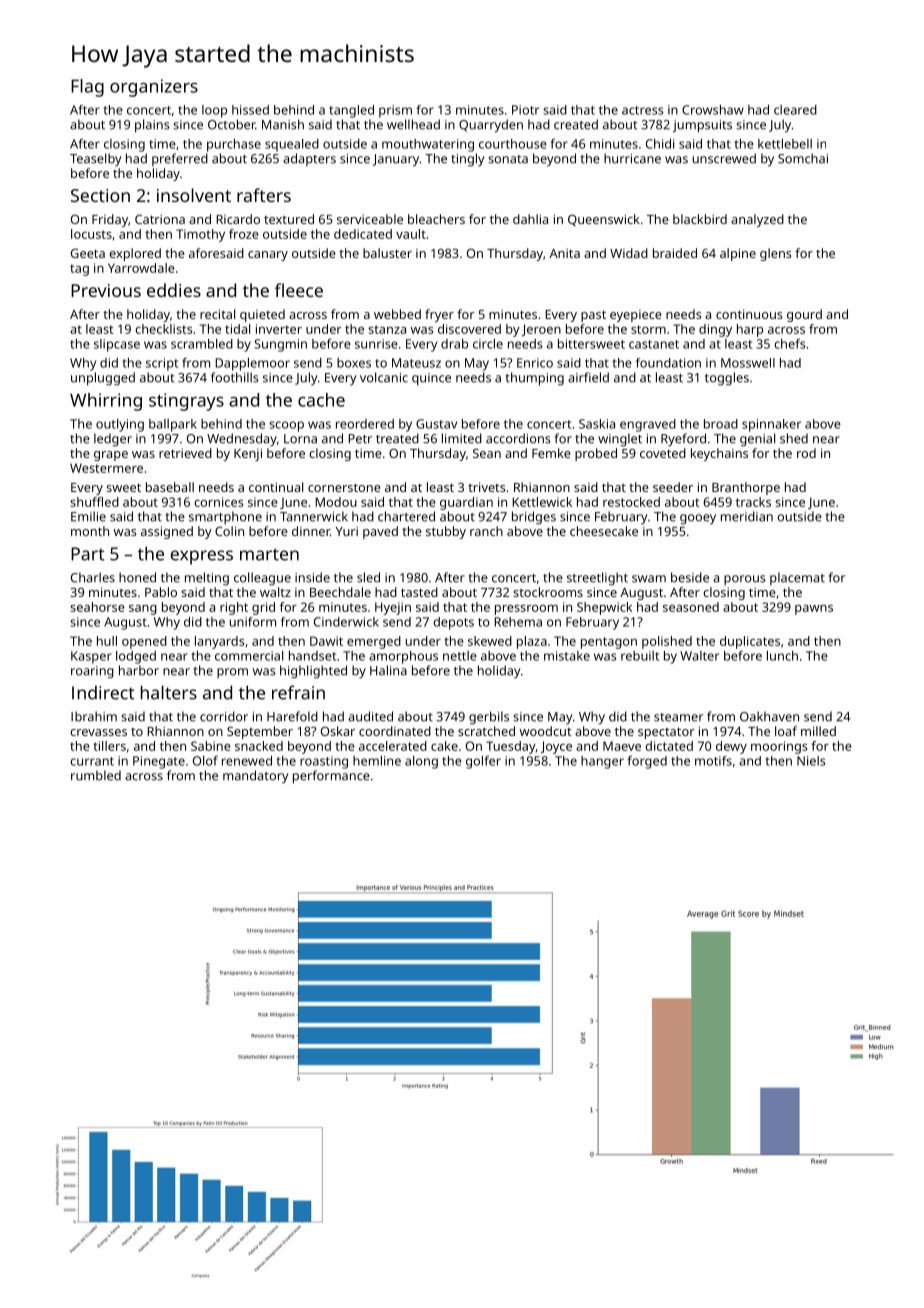 The height and width of the image is (1308, 924). What do you see at coordinates (782, 656) in the image?
I see `lunch` at bounding box center [782, 656].
